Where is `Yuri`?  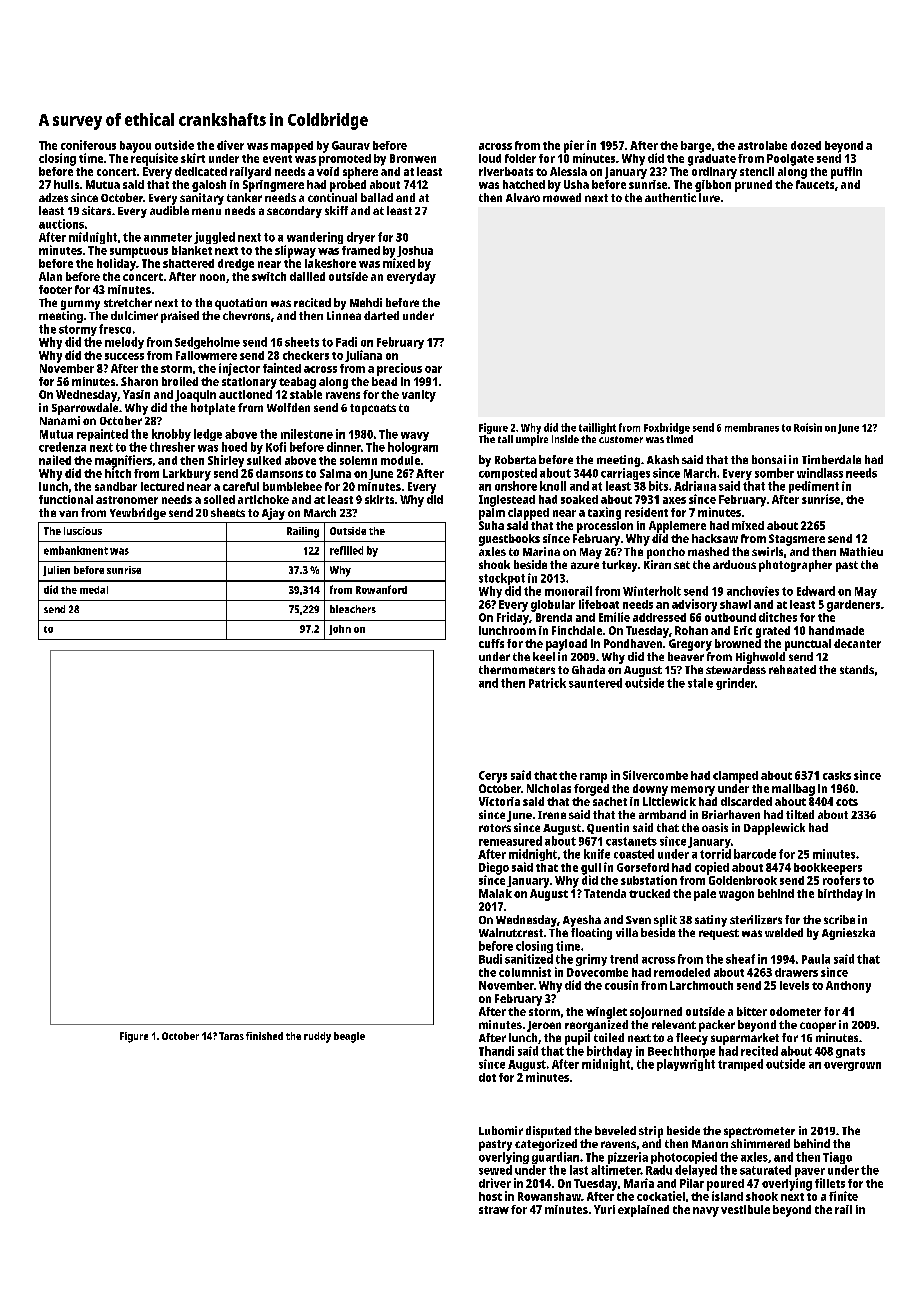 Yuri is located at coordinates (604, 1209).
